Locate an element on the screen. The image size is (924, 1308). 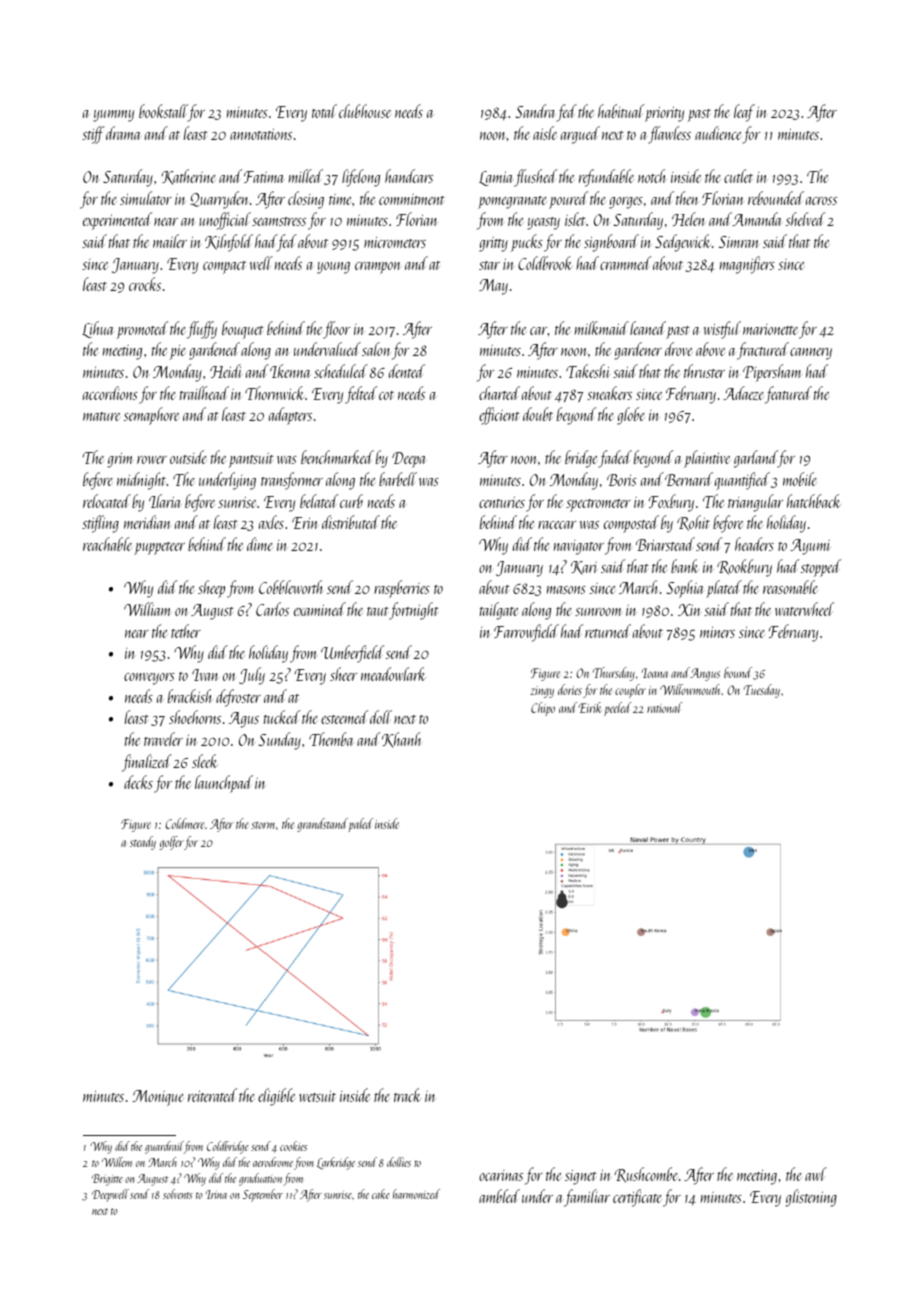
glistening is located at coordinates (811, 1198).
